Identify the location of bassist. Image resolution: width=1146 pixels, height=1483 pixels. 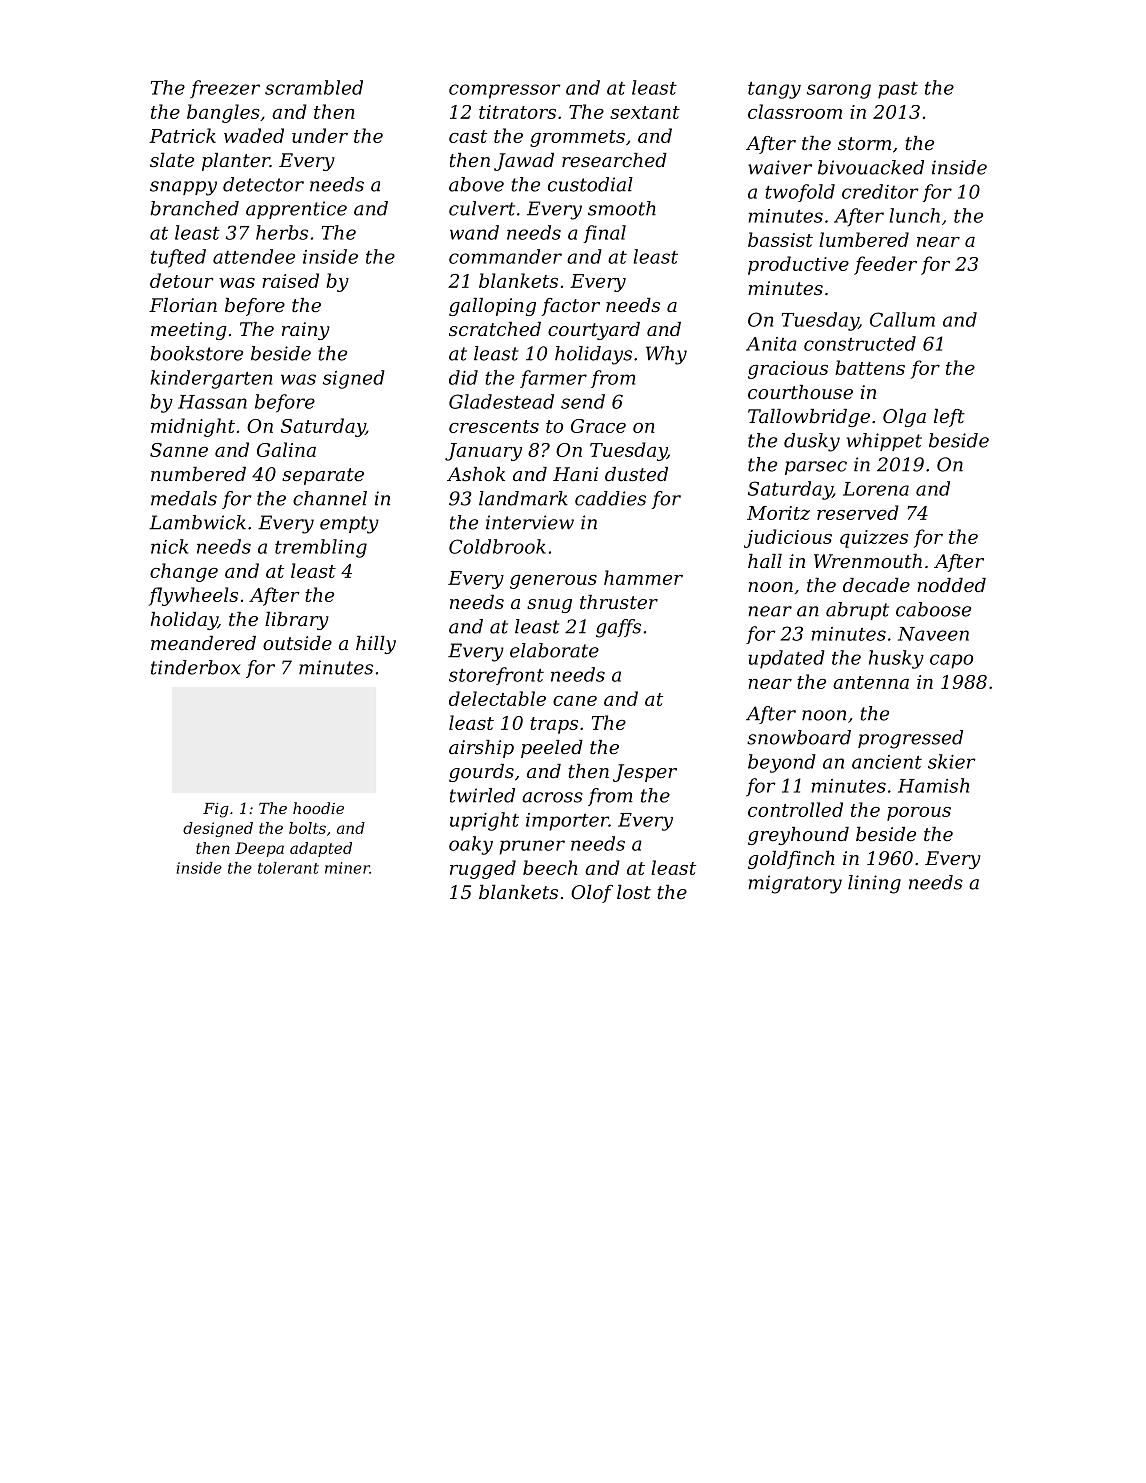
(780, 239).
